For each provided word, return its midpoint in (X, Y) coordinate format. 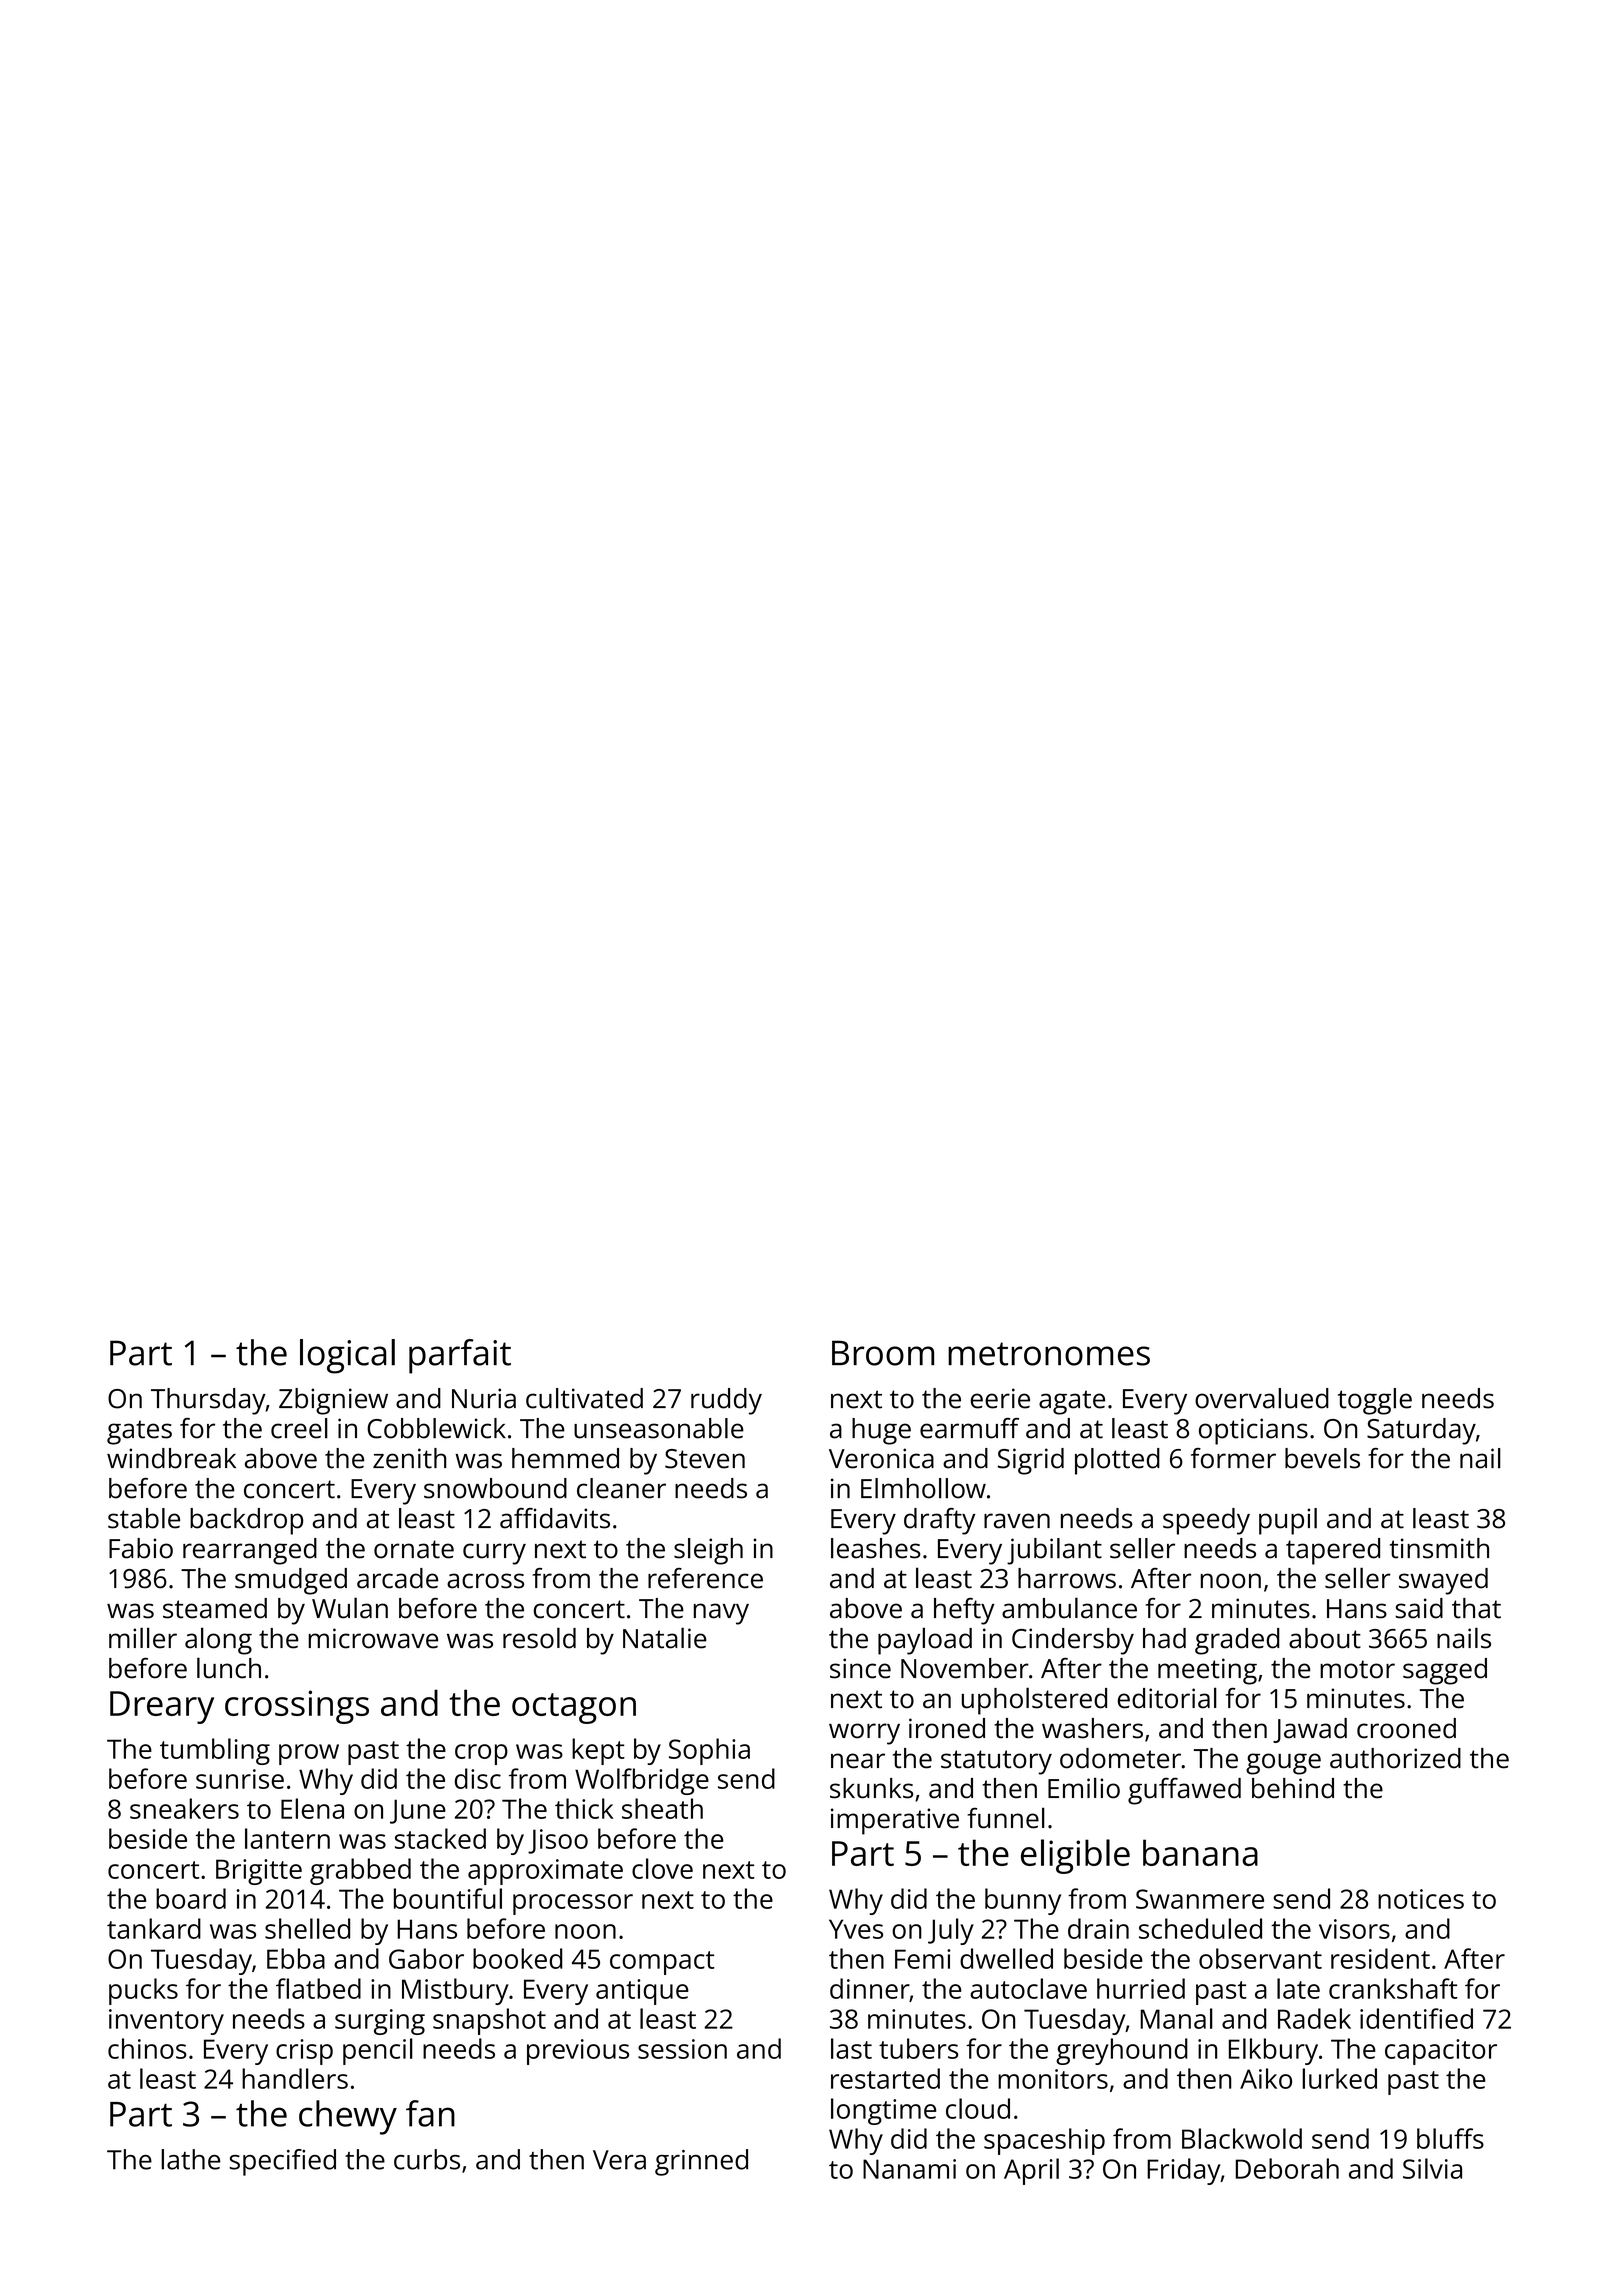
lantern (287, 1838)
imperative (895, 1821)
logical (347, 1356)
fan (430, 2113)
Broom (883, 1353)
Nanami (909, 2169)
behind (1293, 1788)
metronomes (1049, 1354)
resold (539, 1638)
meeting (1207, 1671)
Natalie (665, 1638)
